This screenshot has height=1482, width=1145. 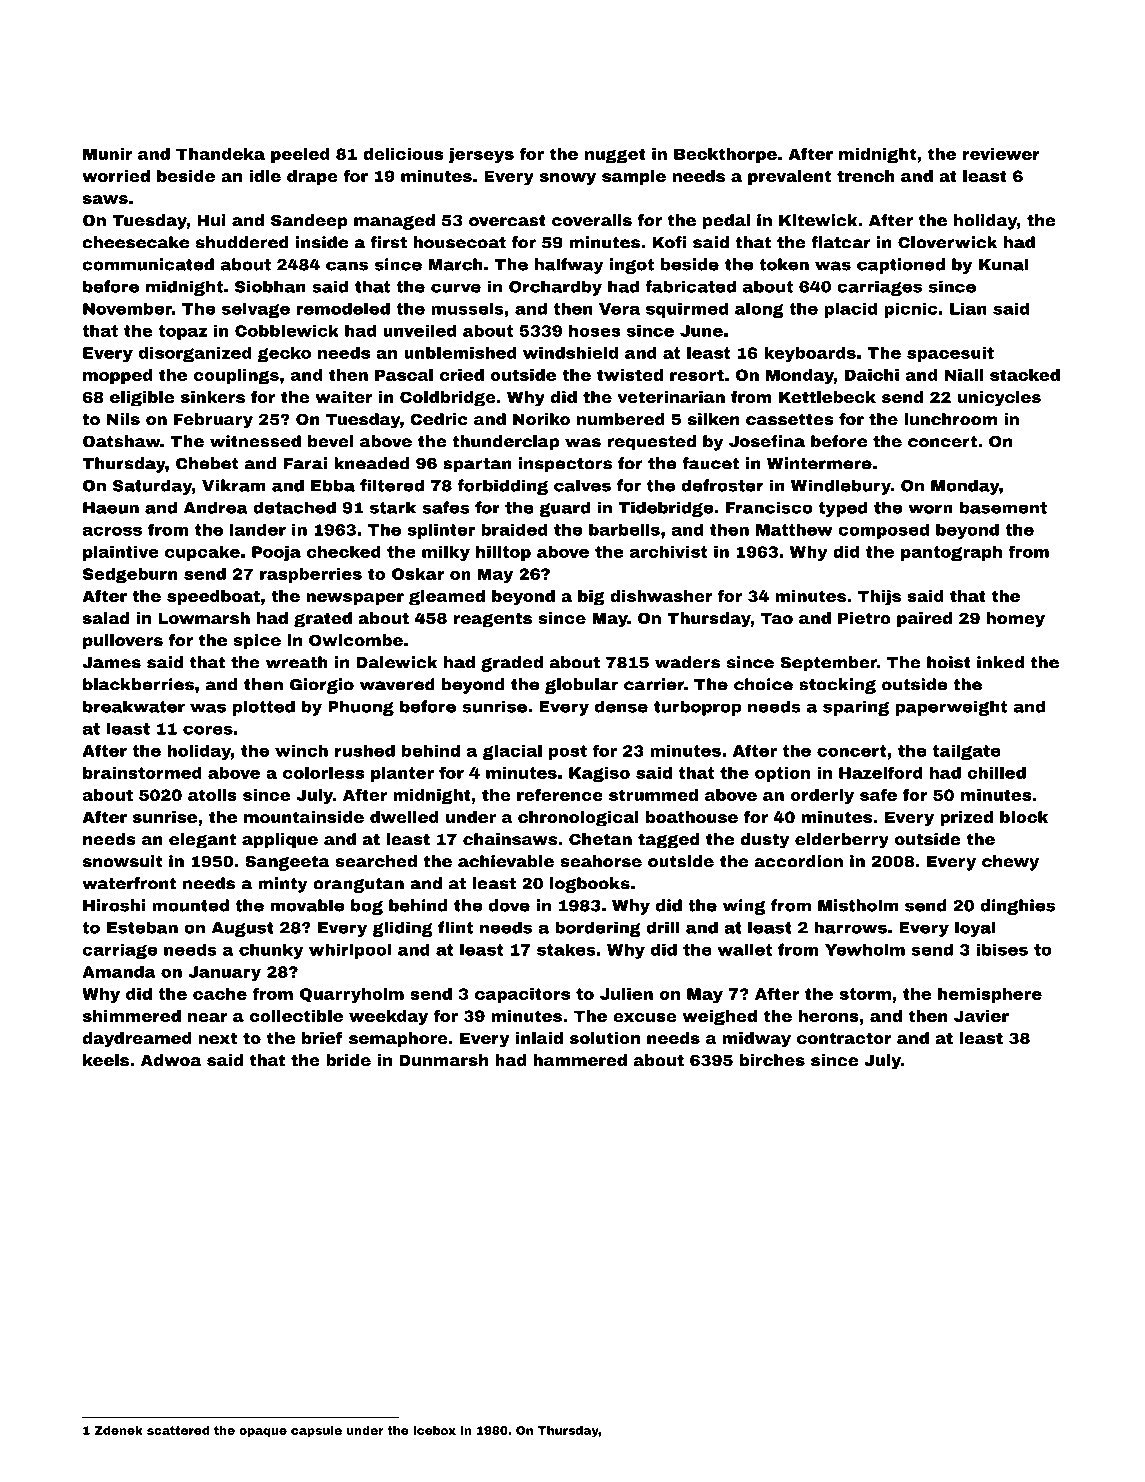 I want to click on scattered, so click(x=178, y=1430).
